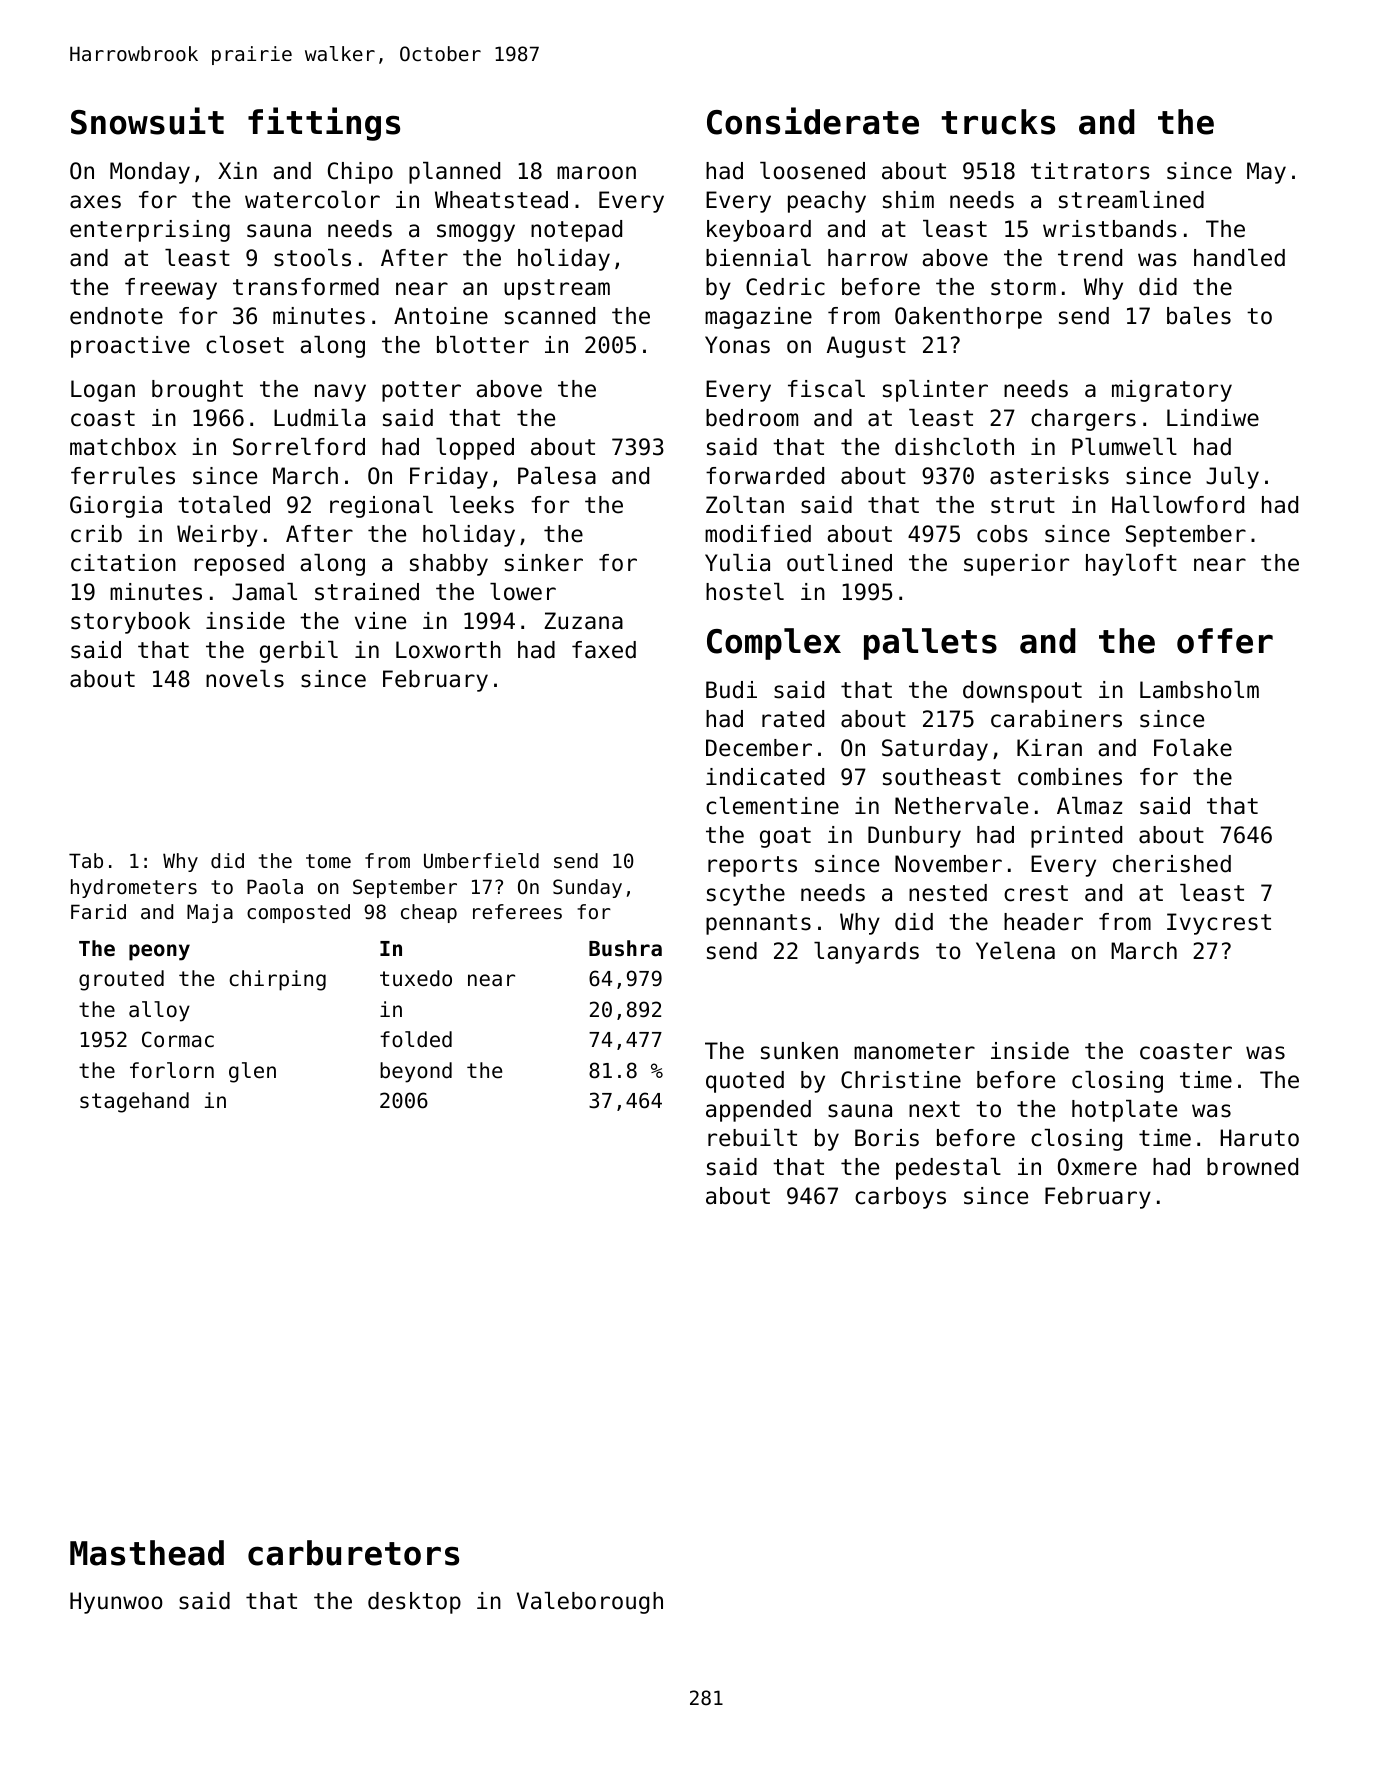 The image size is (1377, 1782). What do you see at coordinates (954, 447) in the image?
I see `dishcloth` at bounding box center [954, 447].
